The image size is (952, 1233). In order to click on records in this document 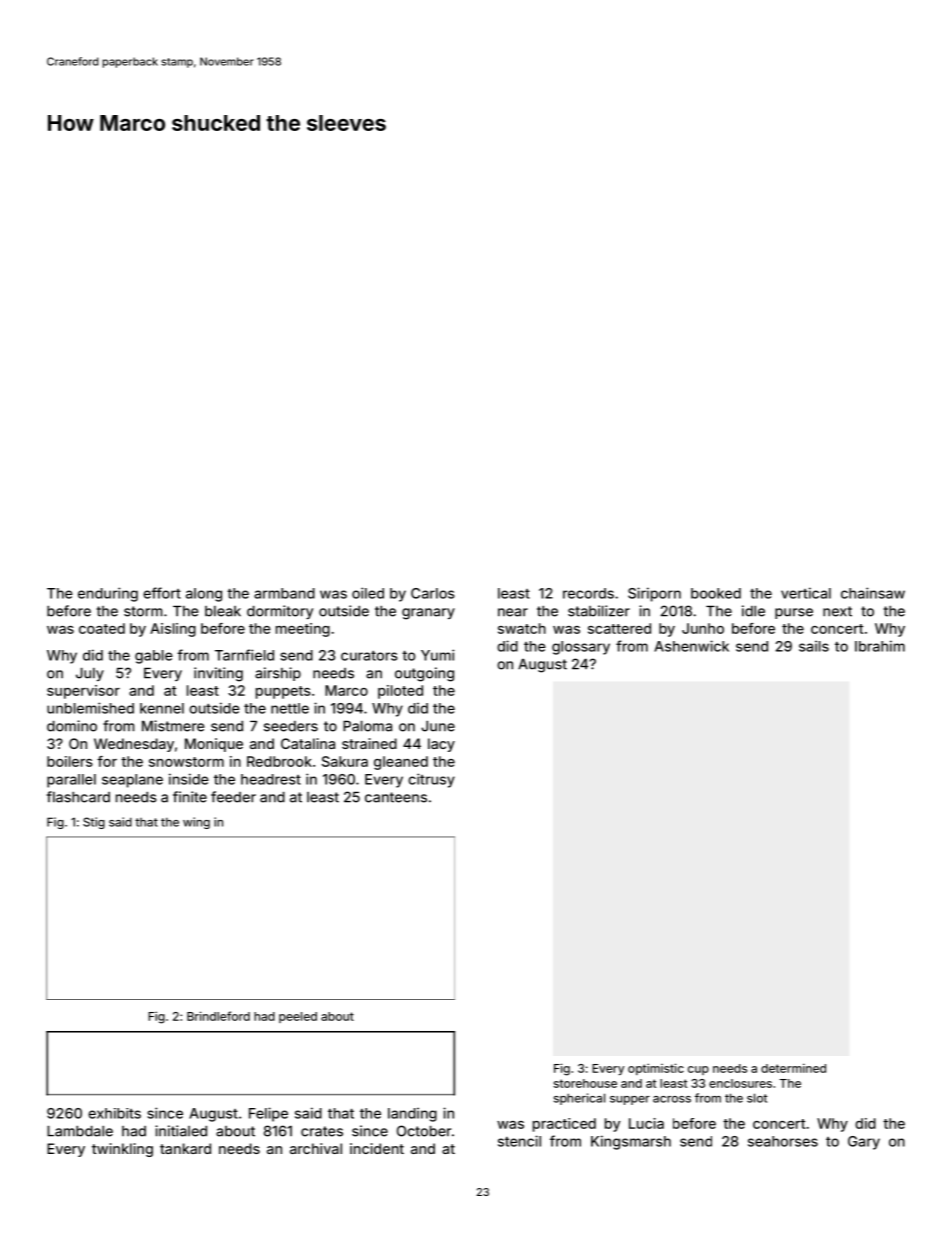, I will do `click(588, 593)`.
